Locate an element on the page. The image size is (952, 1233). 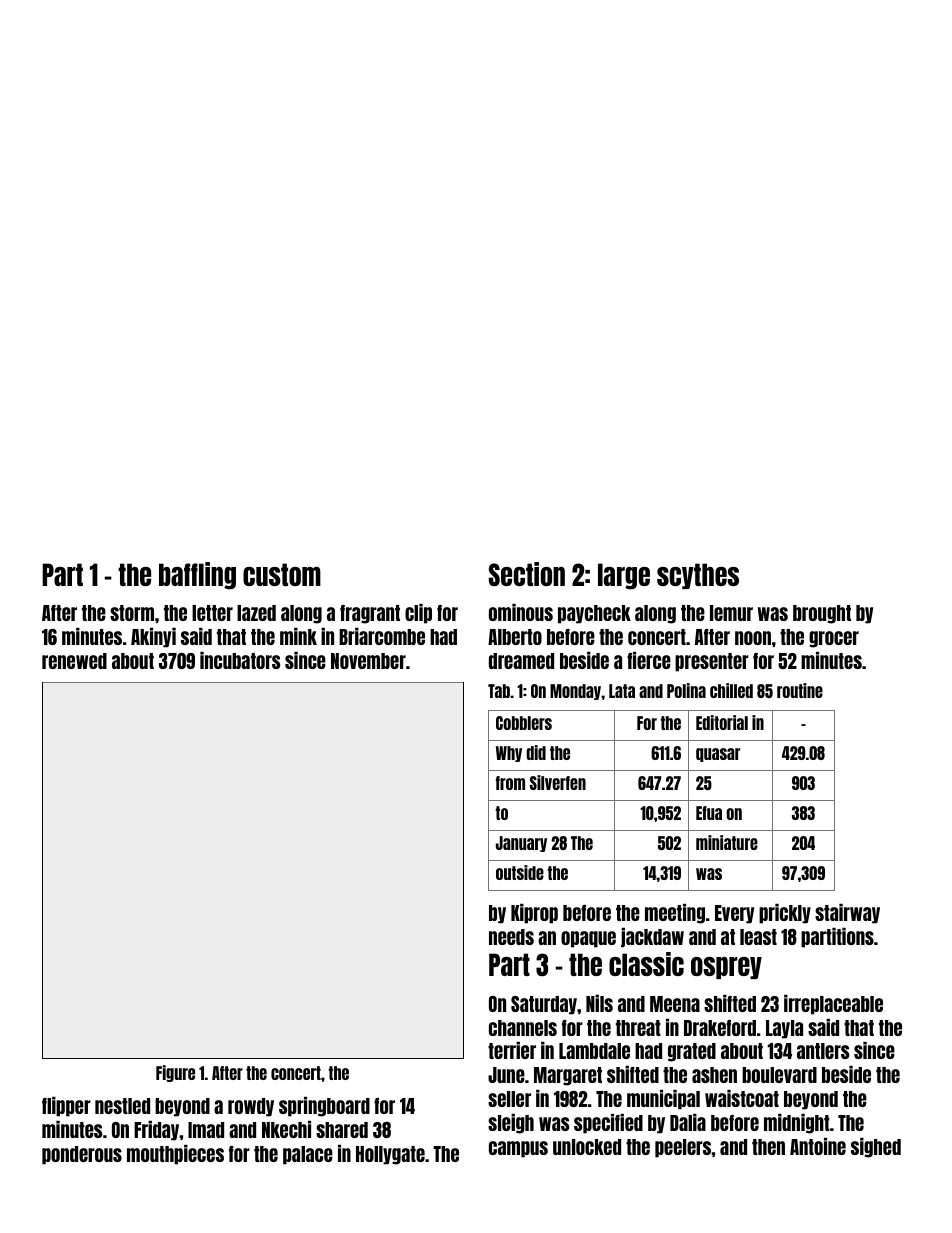
palace is located at coordinates (308, 1155).
